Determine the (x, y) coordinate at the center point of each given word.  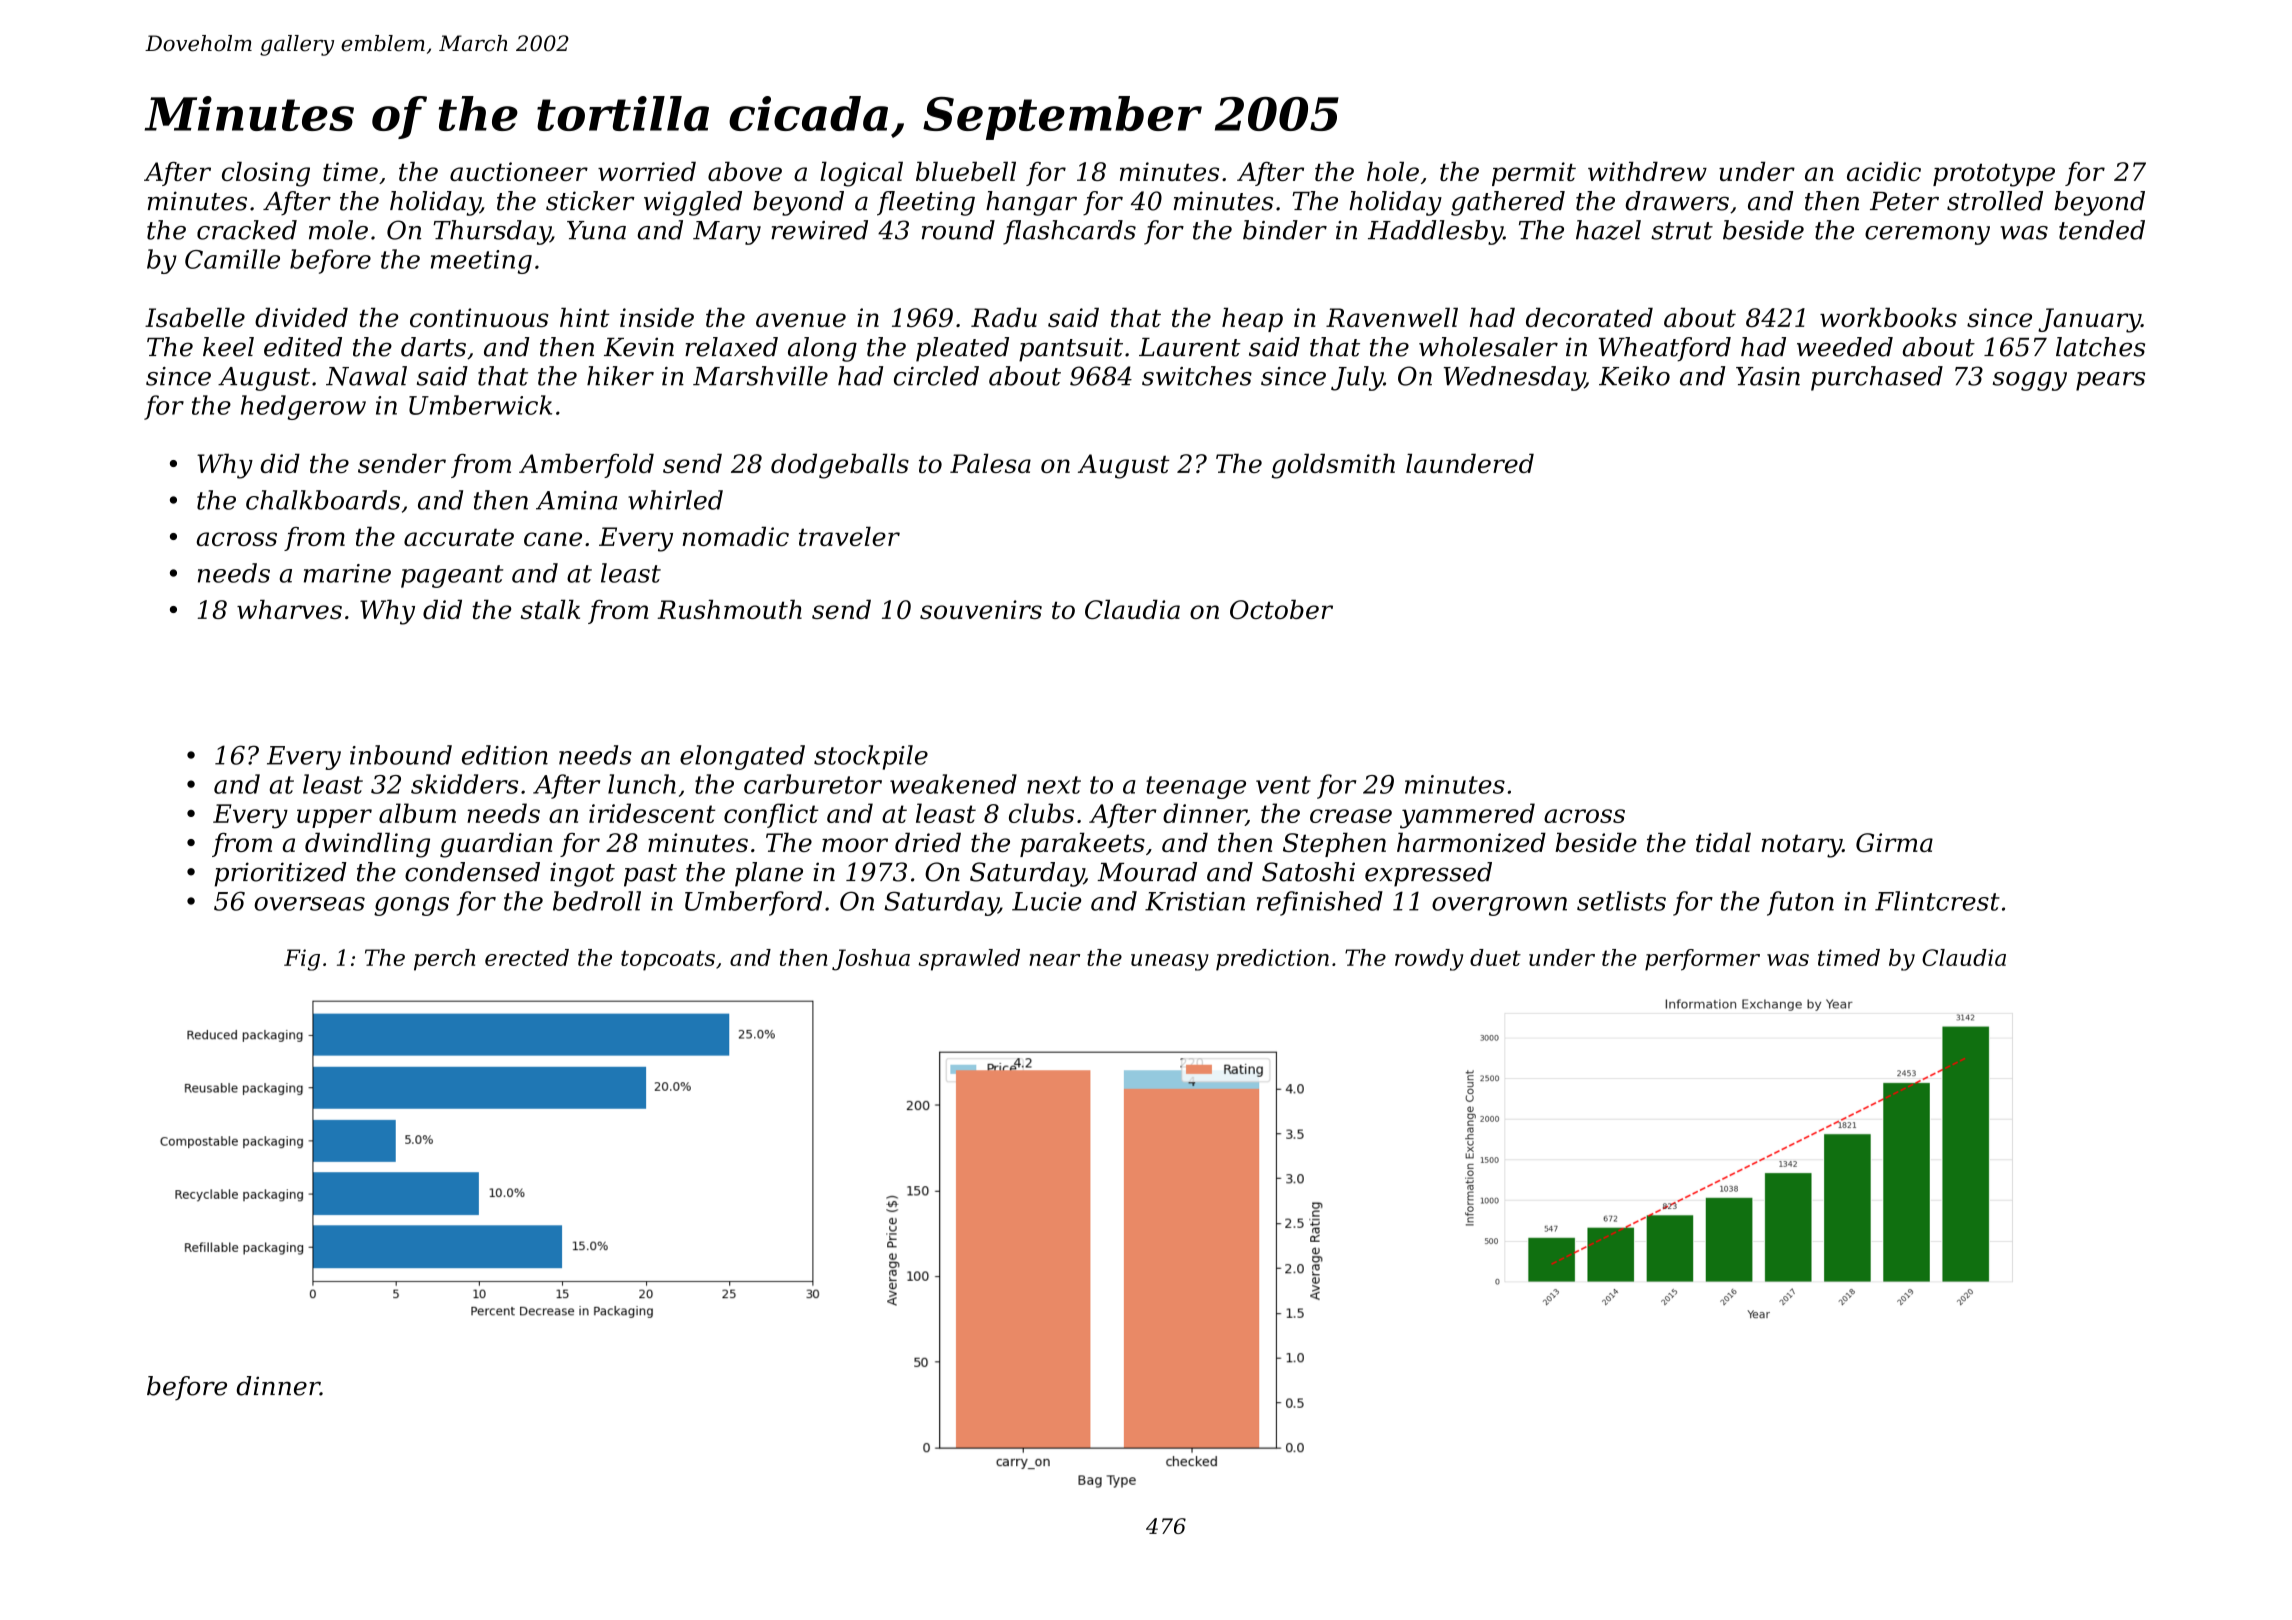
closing (266, 174)
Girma (1894, 842)
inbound (401, 755)
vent (1283, 785)
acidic (1884, 171)
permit (1534, 174)
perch (444, 960)
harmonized (1471, 842)
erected (527, 957)
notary (1802, 846)
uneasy (1170, 962)
